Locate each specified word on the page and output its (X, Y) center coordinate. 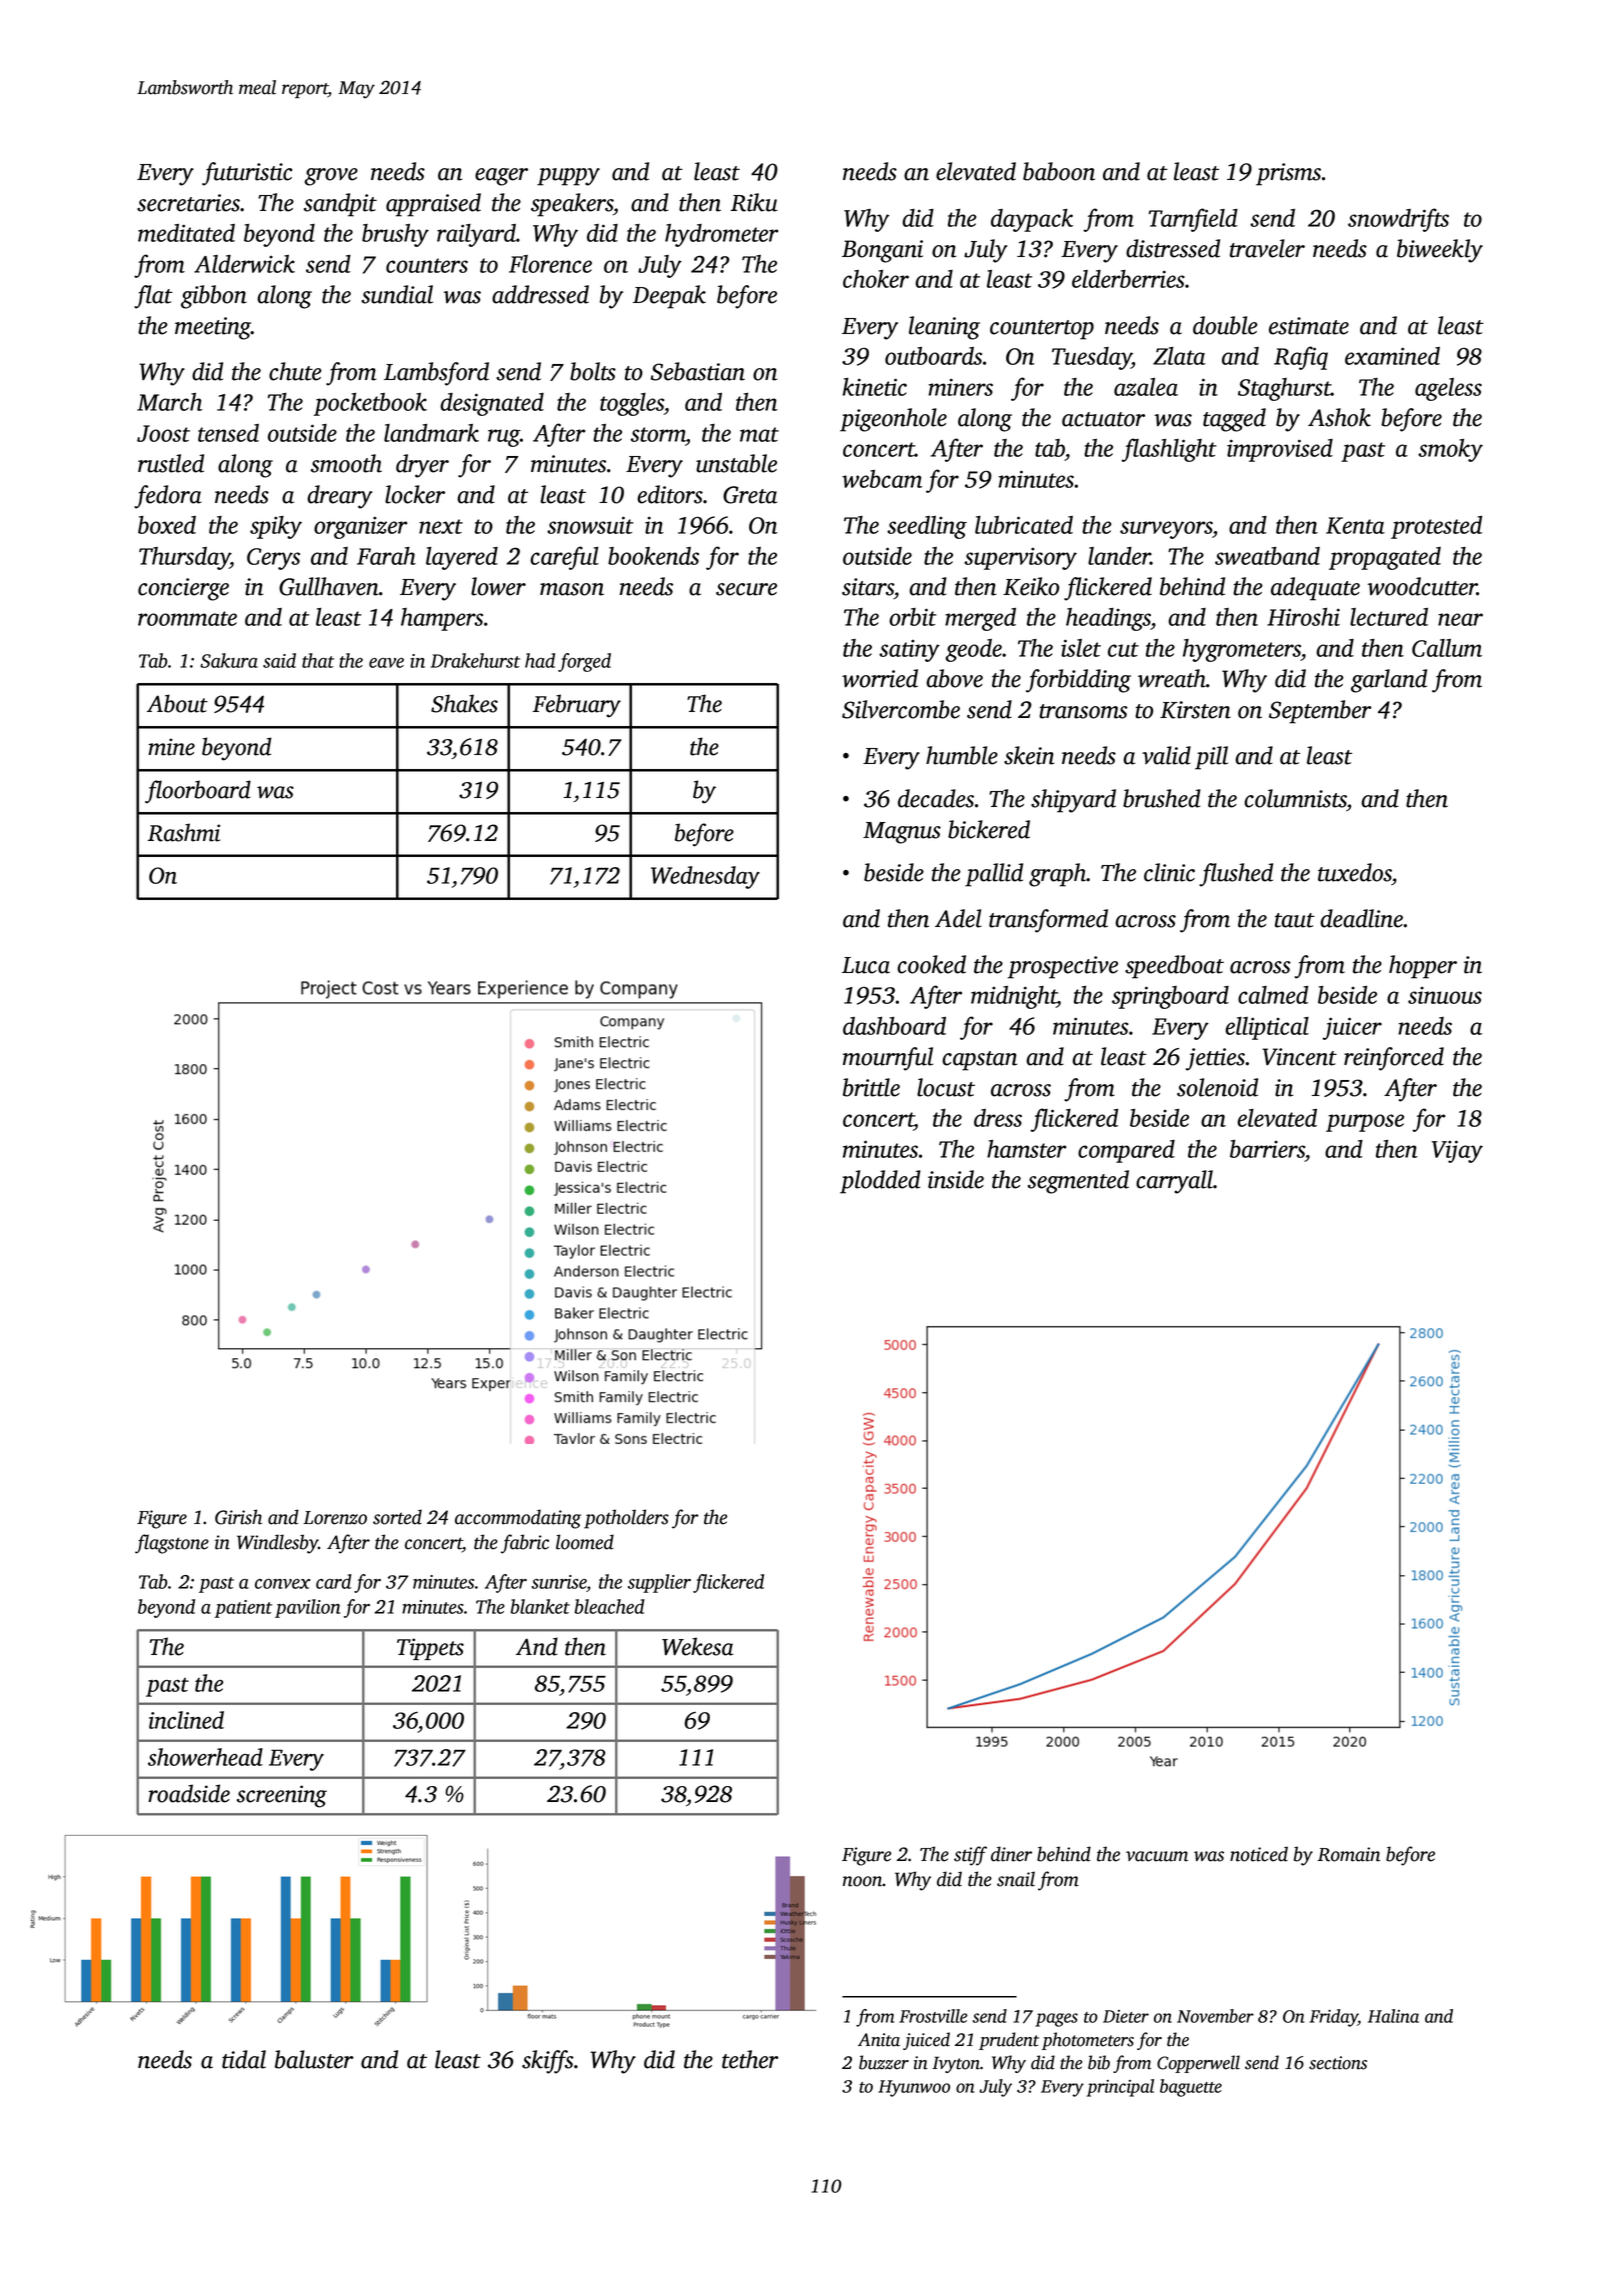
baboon (1059, 171)
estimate (1309, 326)
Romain (1348, 1854)
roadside (189, 1793)
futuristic (247, 174)
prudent (1009, 2041)
